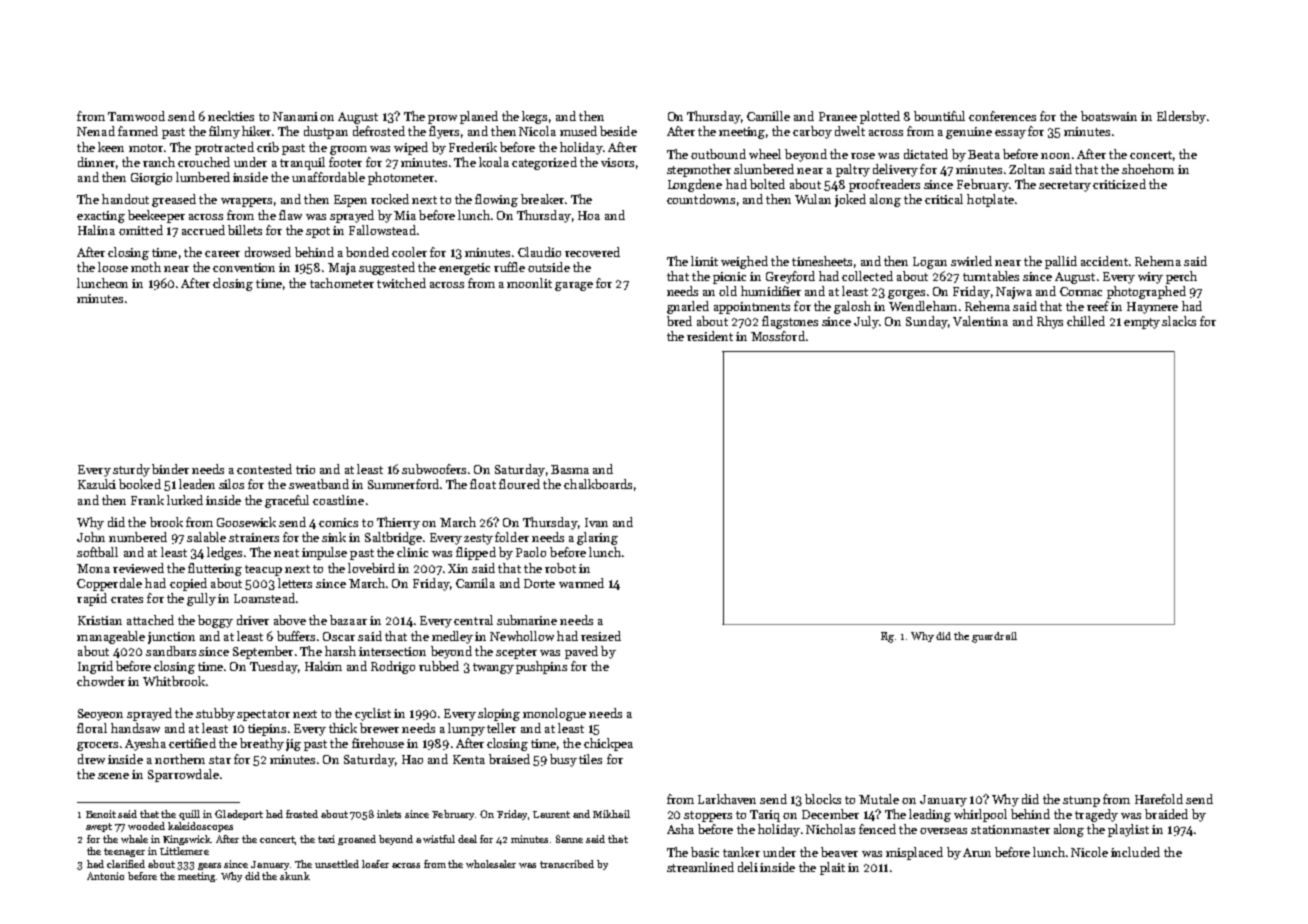 The image size is (1308, 924). Describe the element at coordinates (765, 154) in the image. I see `wheel` at that location.
